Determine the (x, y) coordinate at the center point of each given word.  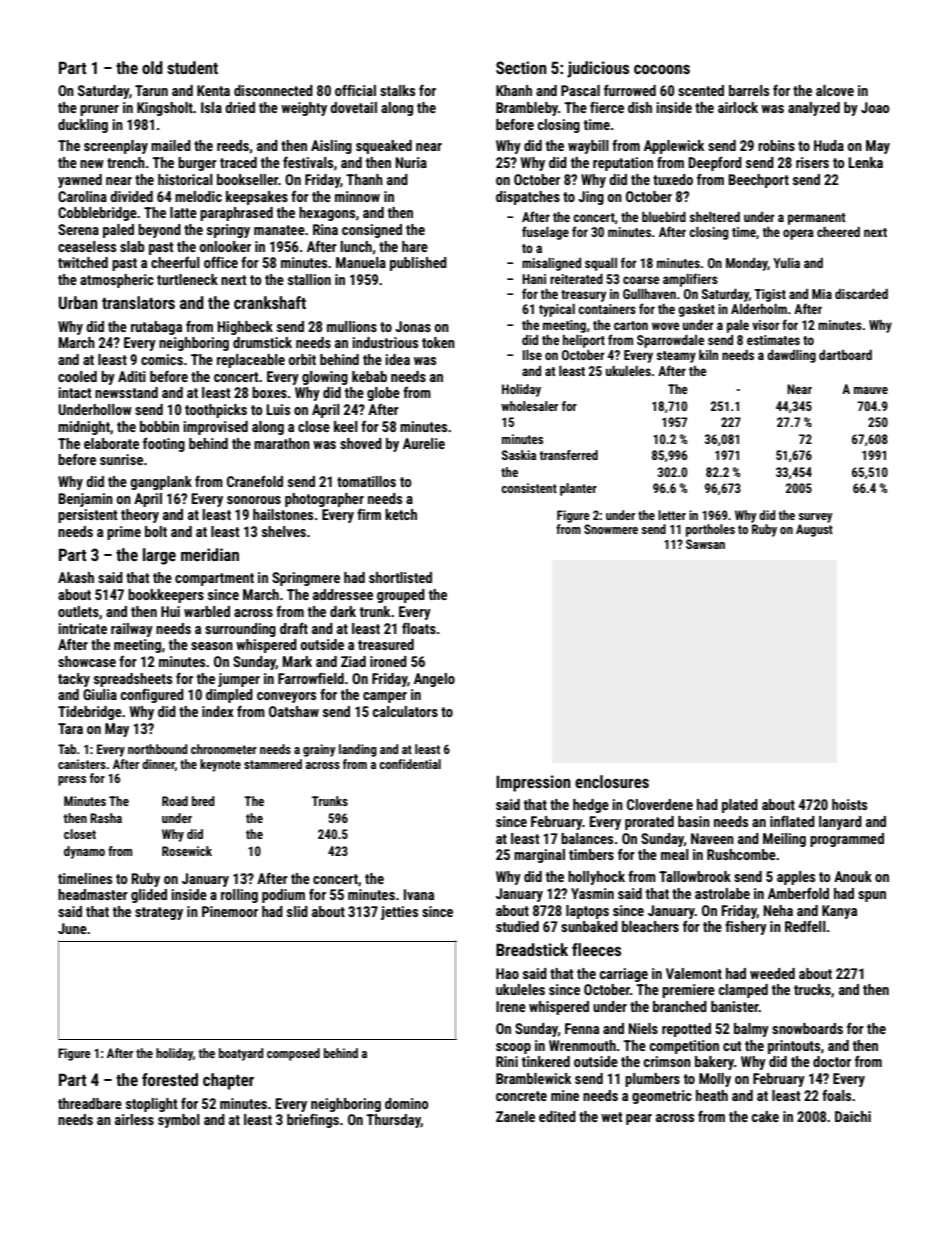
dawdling (791, 356)
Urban (78, 302)
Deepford (715, 163)
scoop (513, 1048)
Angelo (434, 680)
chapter (228, 1081)
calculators (405, 711)
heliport (584, 341)
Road (175, 801)
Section (521, 67)
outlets (78, 611)
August (814, 530)
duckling (83, 126)
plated (740, 806)
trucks (812, 989)
